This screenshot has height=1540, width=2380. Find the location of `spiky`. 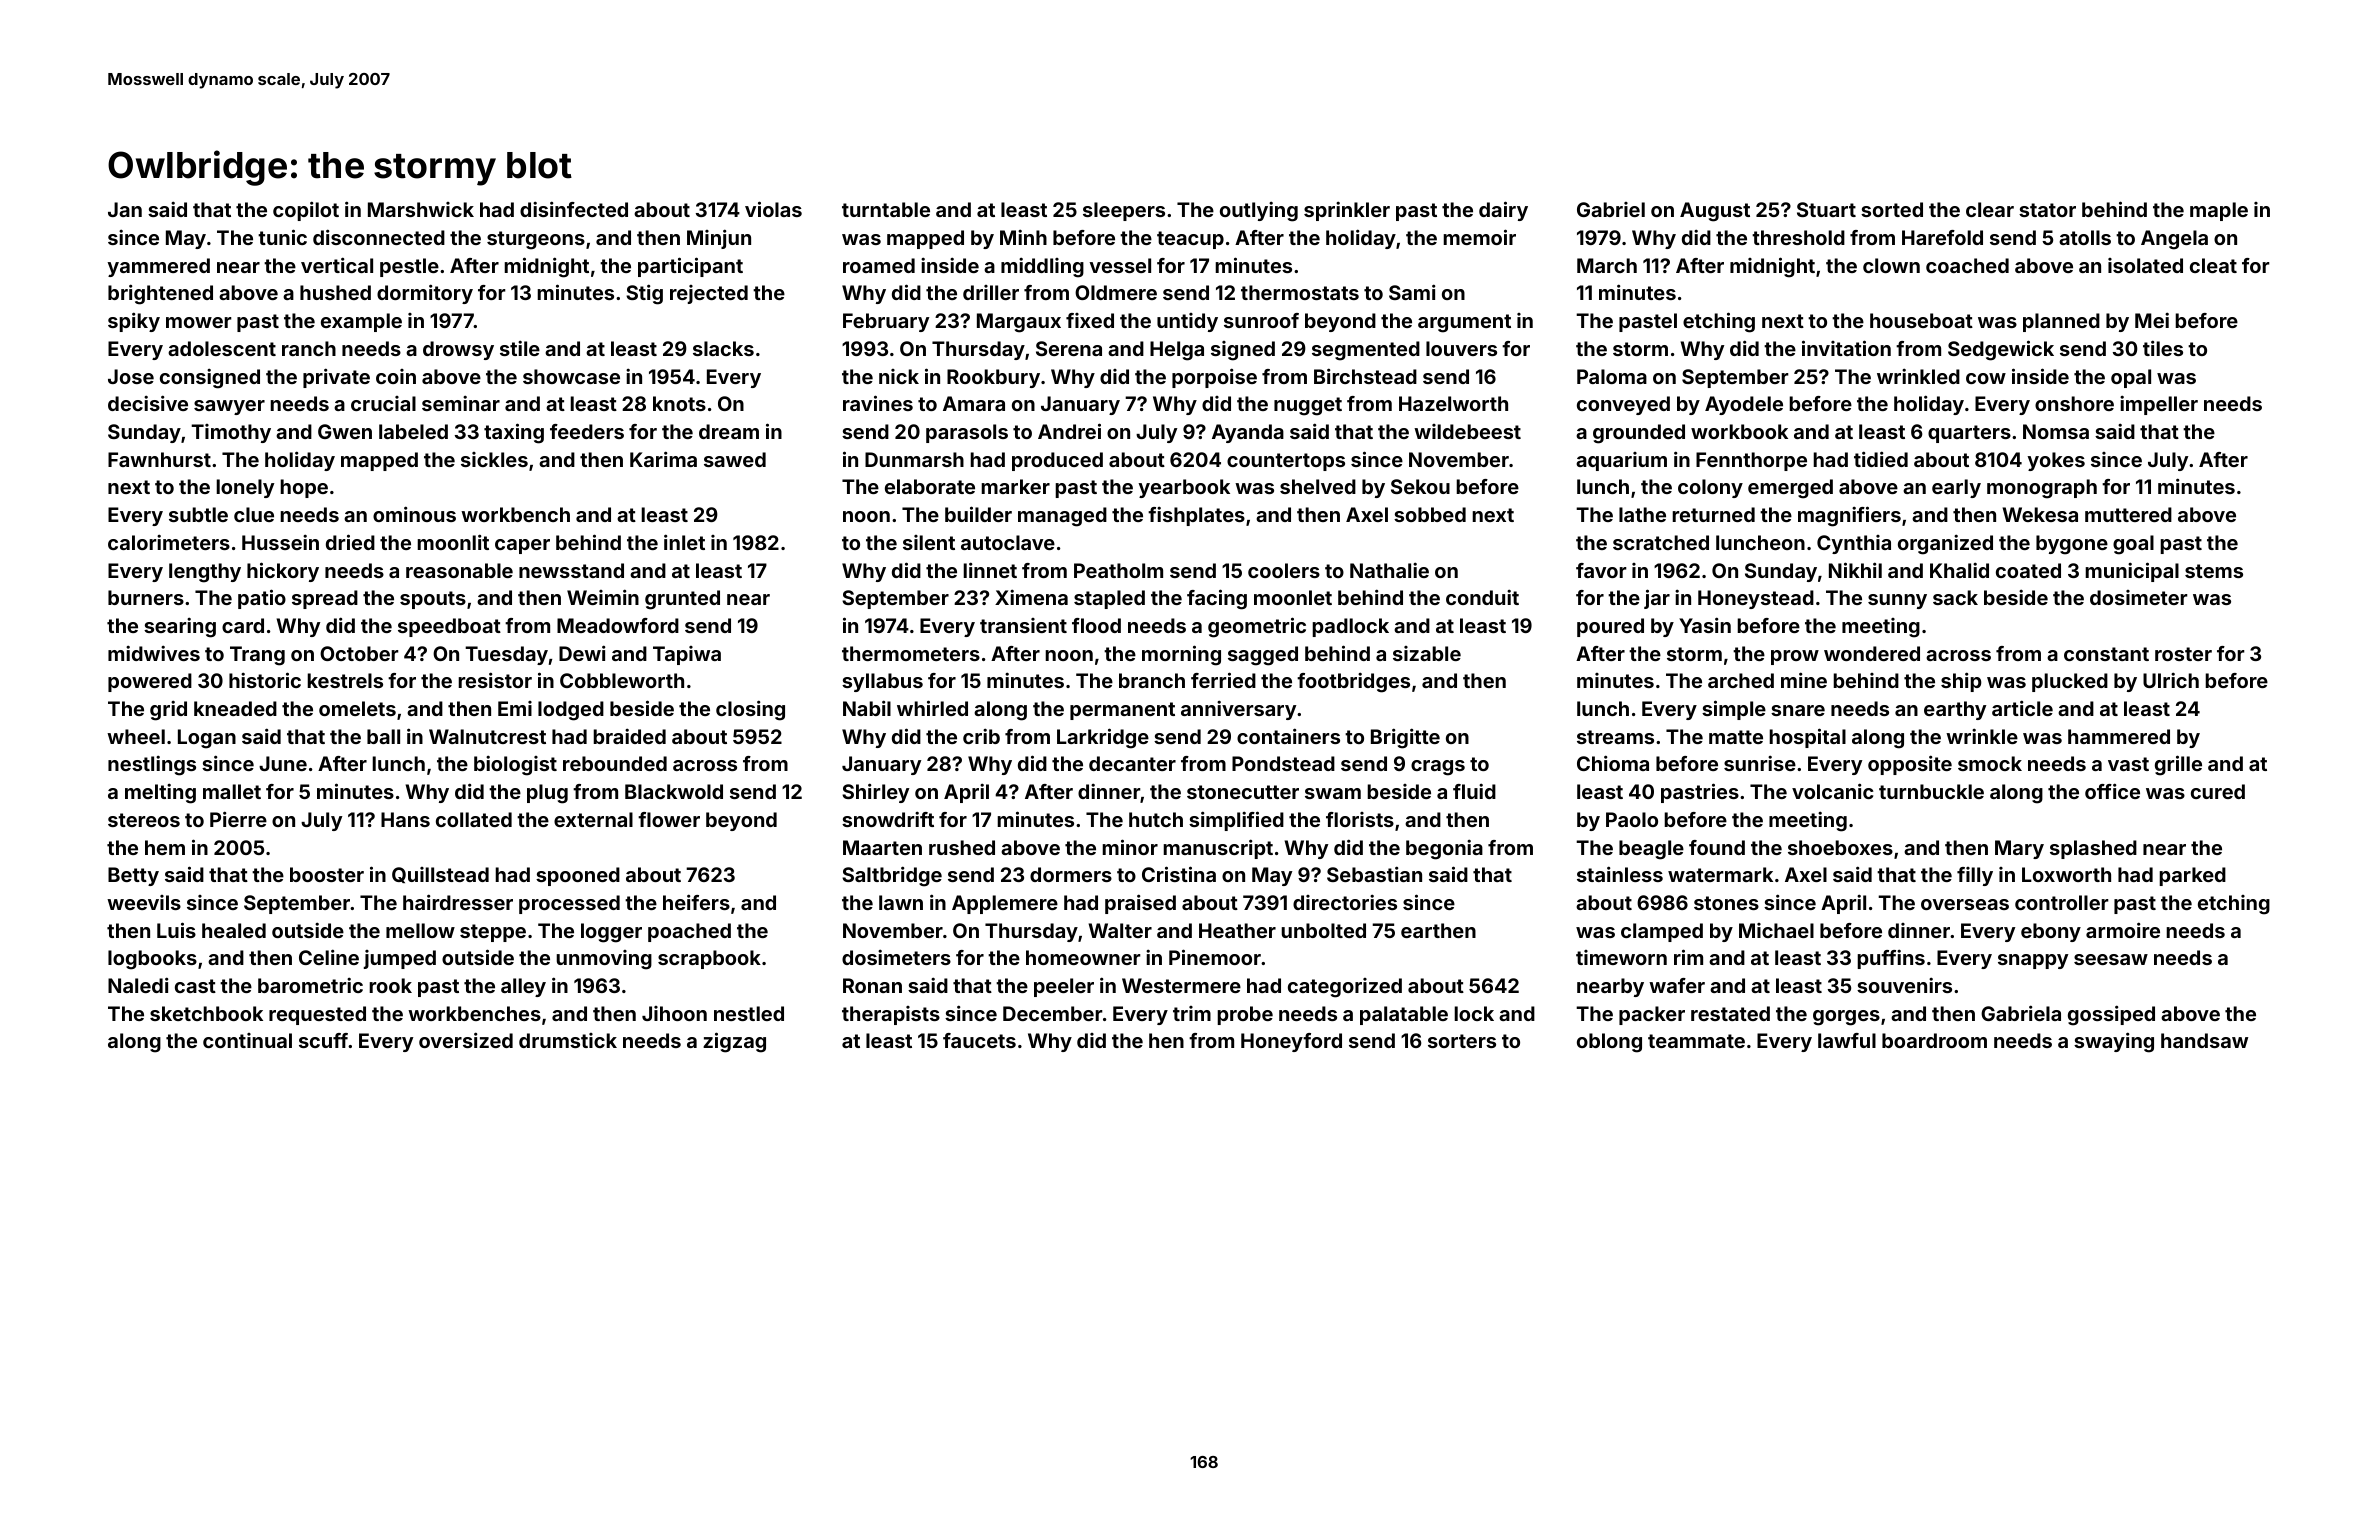

spiky is located at coordinates (134, 322).
